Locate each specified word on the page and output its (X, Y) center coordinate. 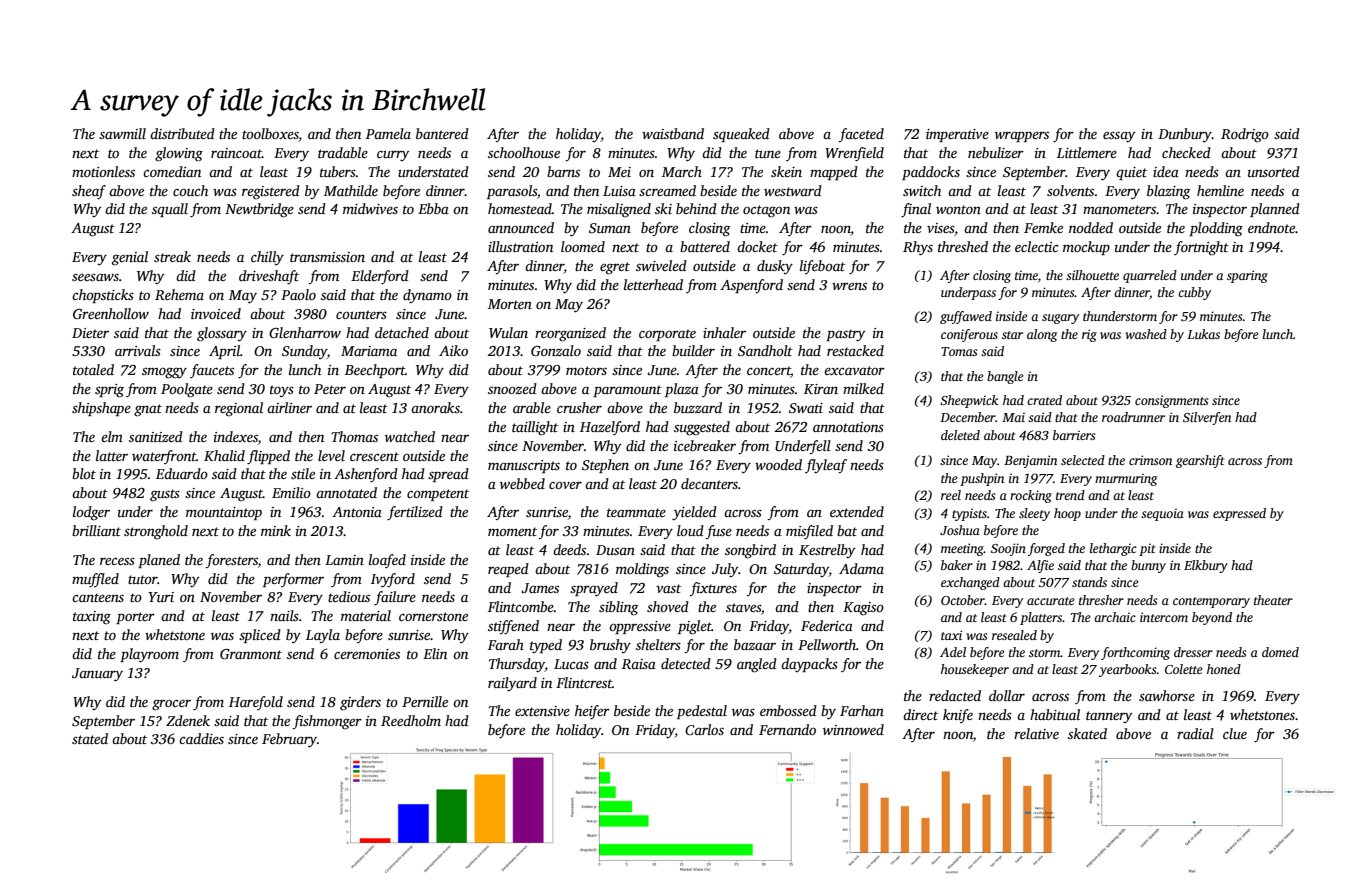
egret (615, 268)
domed (1280, 652)
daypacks (809, 665)
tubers (338, 171)
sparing (1247, 276)
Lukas (1203, 334)
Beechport (375, 371)
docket (757, 246)
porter (135, 618)
